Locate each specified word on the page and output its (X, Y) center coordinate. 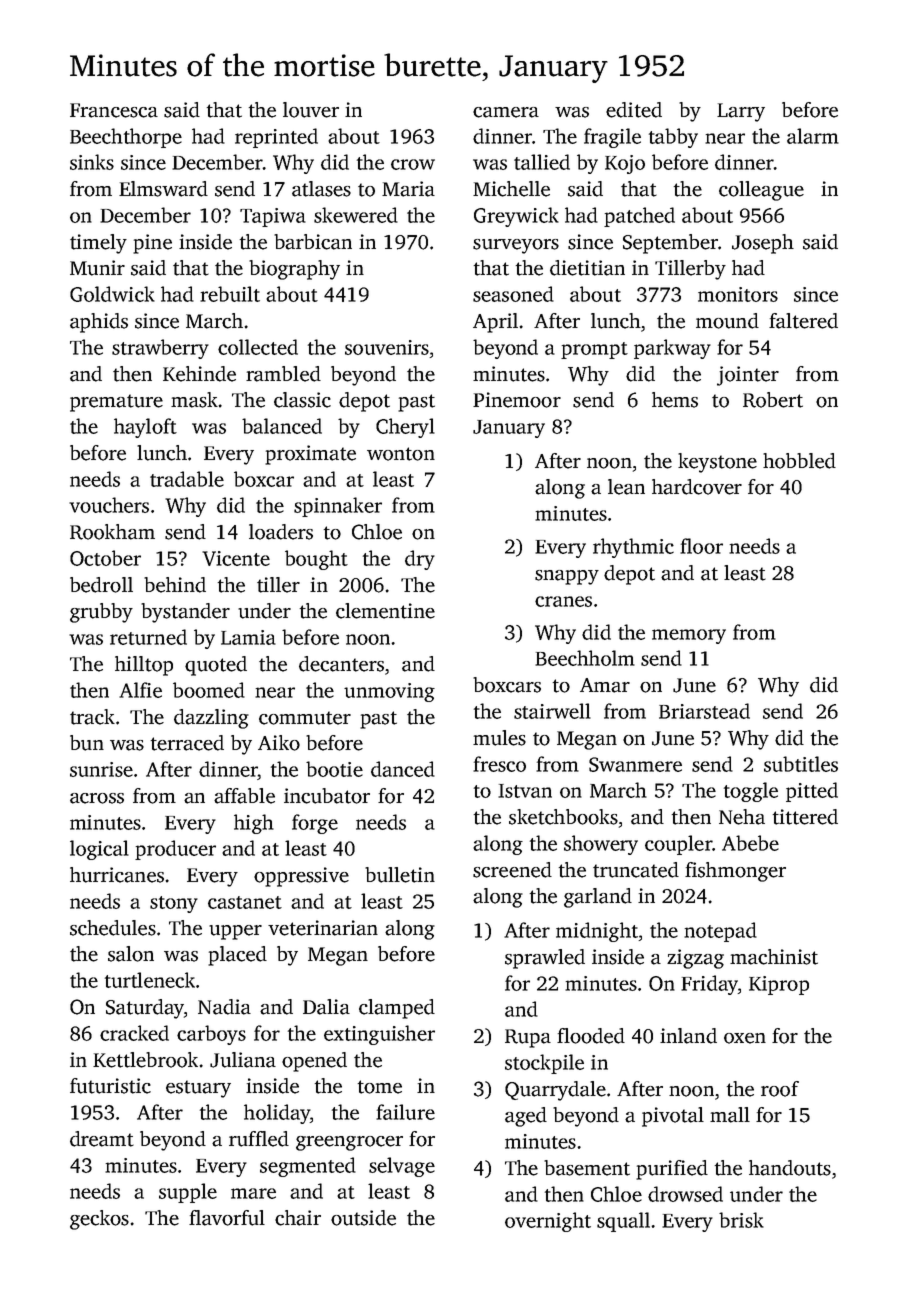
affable (244, 796)
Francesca (114, 110)
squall (623, 1222)
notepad (720, 932)
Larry (741, 112)
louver (311, 110)
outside (363, 1218)
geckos (99, 1220)
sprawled (545, 959)
